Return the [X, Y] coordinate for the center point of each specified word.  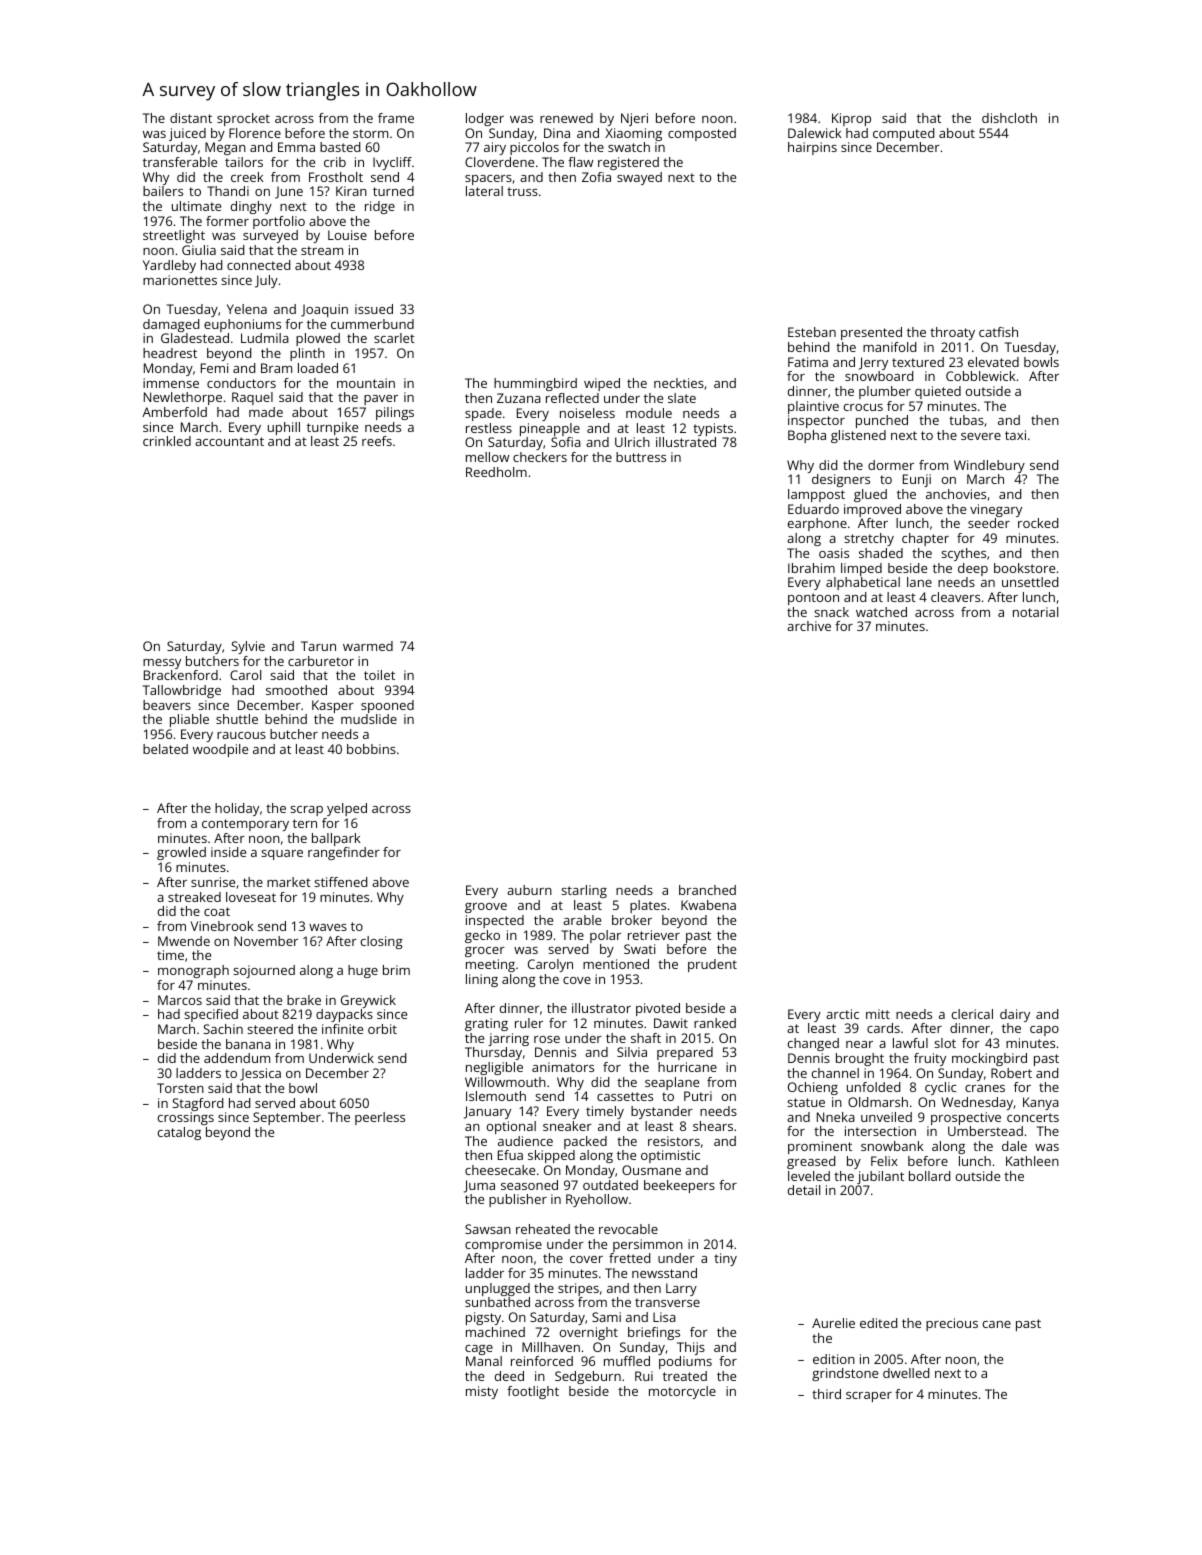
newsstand [664, 1273]
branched [707, 890]
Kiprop [851, 119]
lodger [485, 119]
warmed [368, 646]
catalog [179, 1133]
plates [648, 906]
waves [328, 927]
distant [191, 118]
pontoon [813, 599]
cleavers [955, 597]
